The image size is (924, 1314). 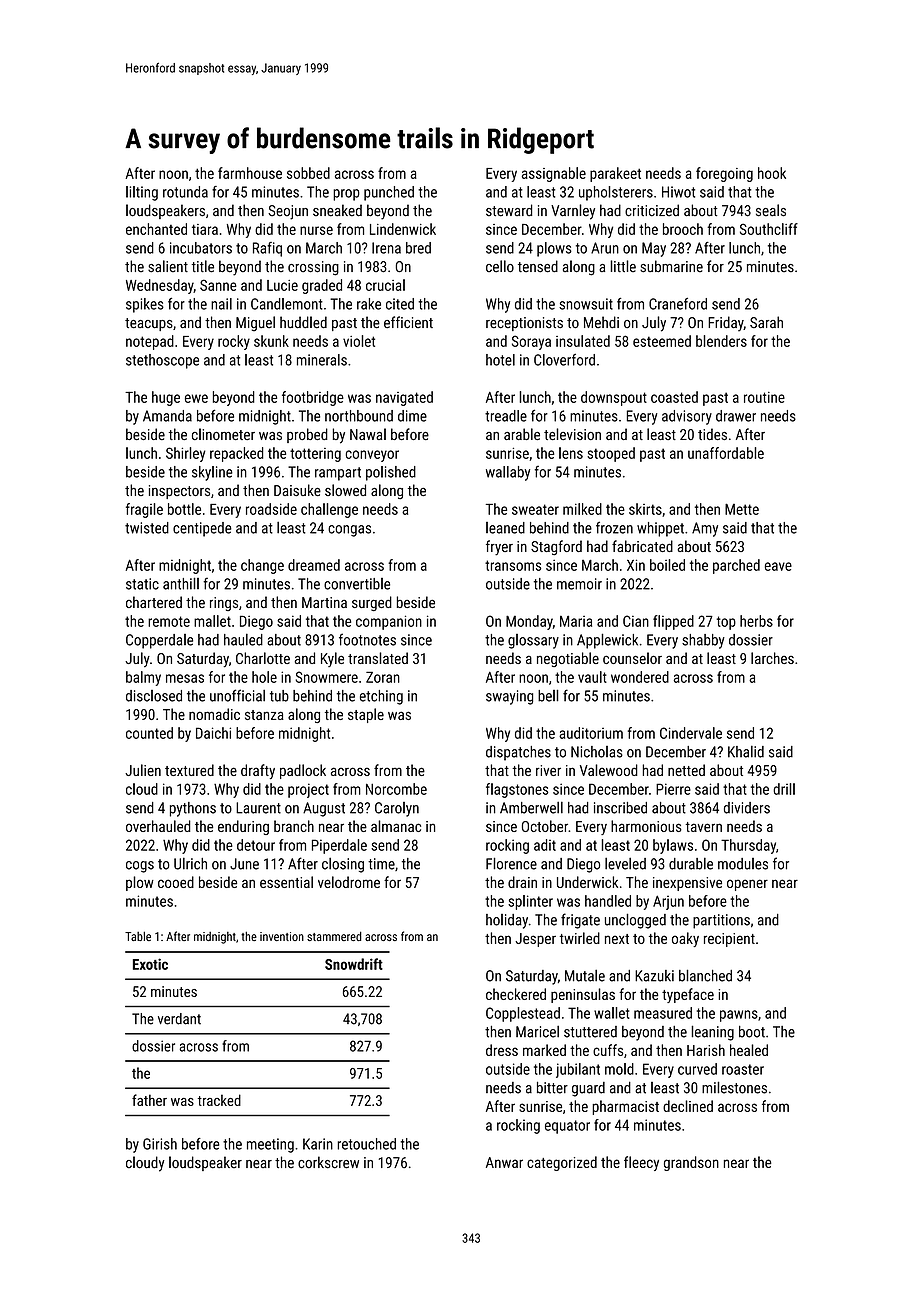 I want to click on steward, so click(x=509, y=210).
